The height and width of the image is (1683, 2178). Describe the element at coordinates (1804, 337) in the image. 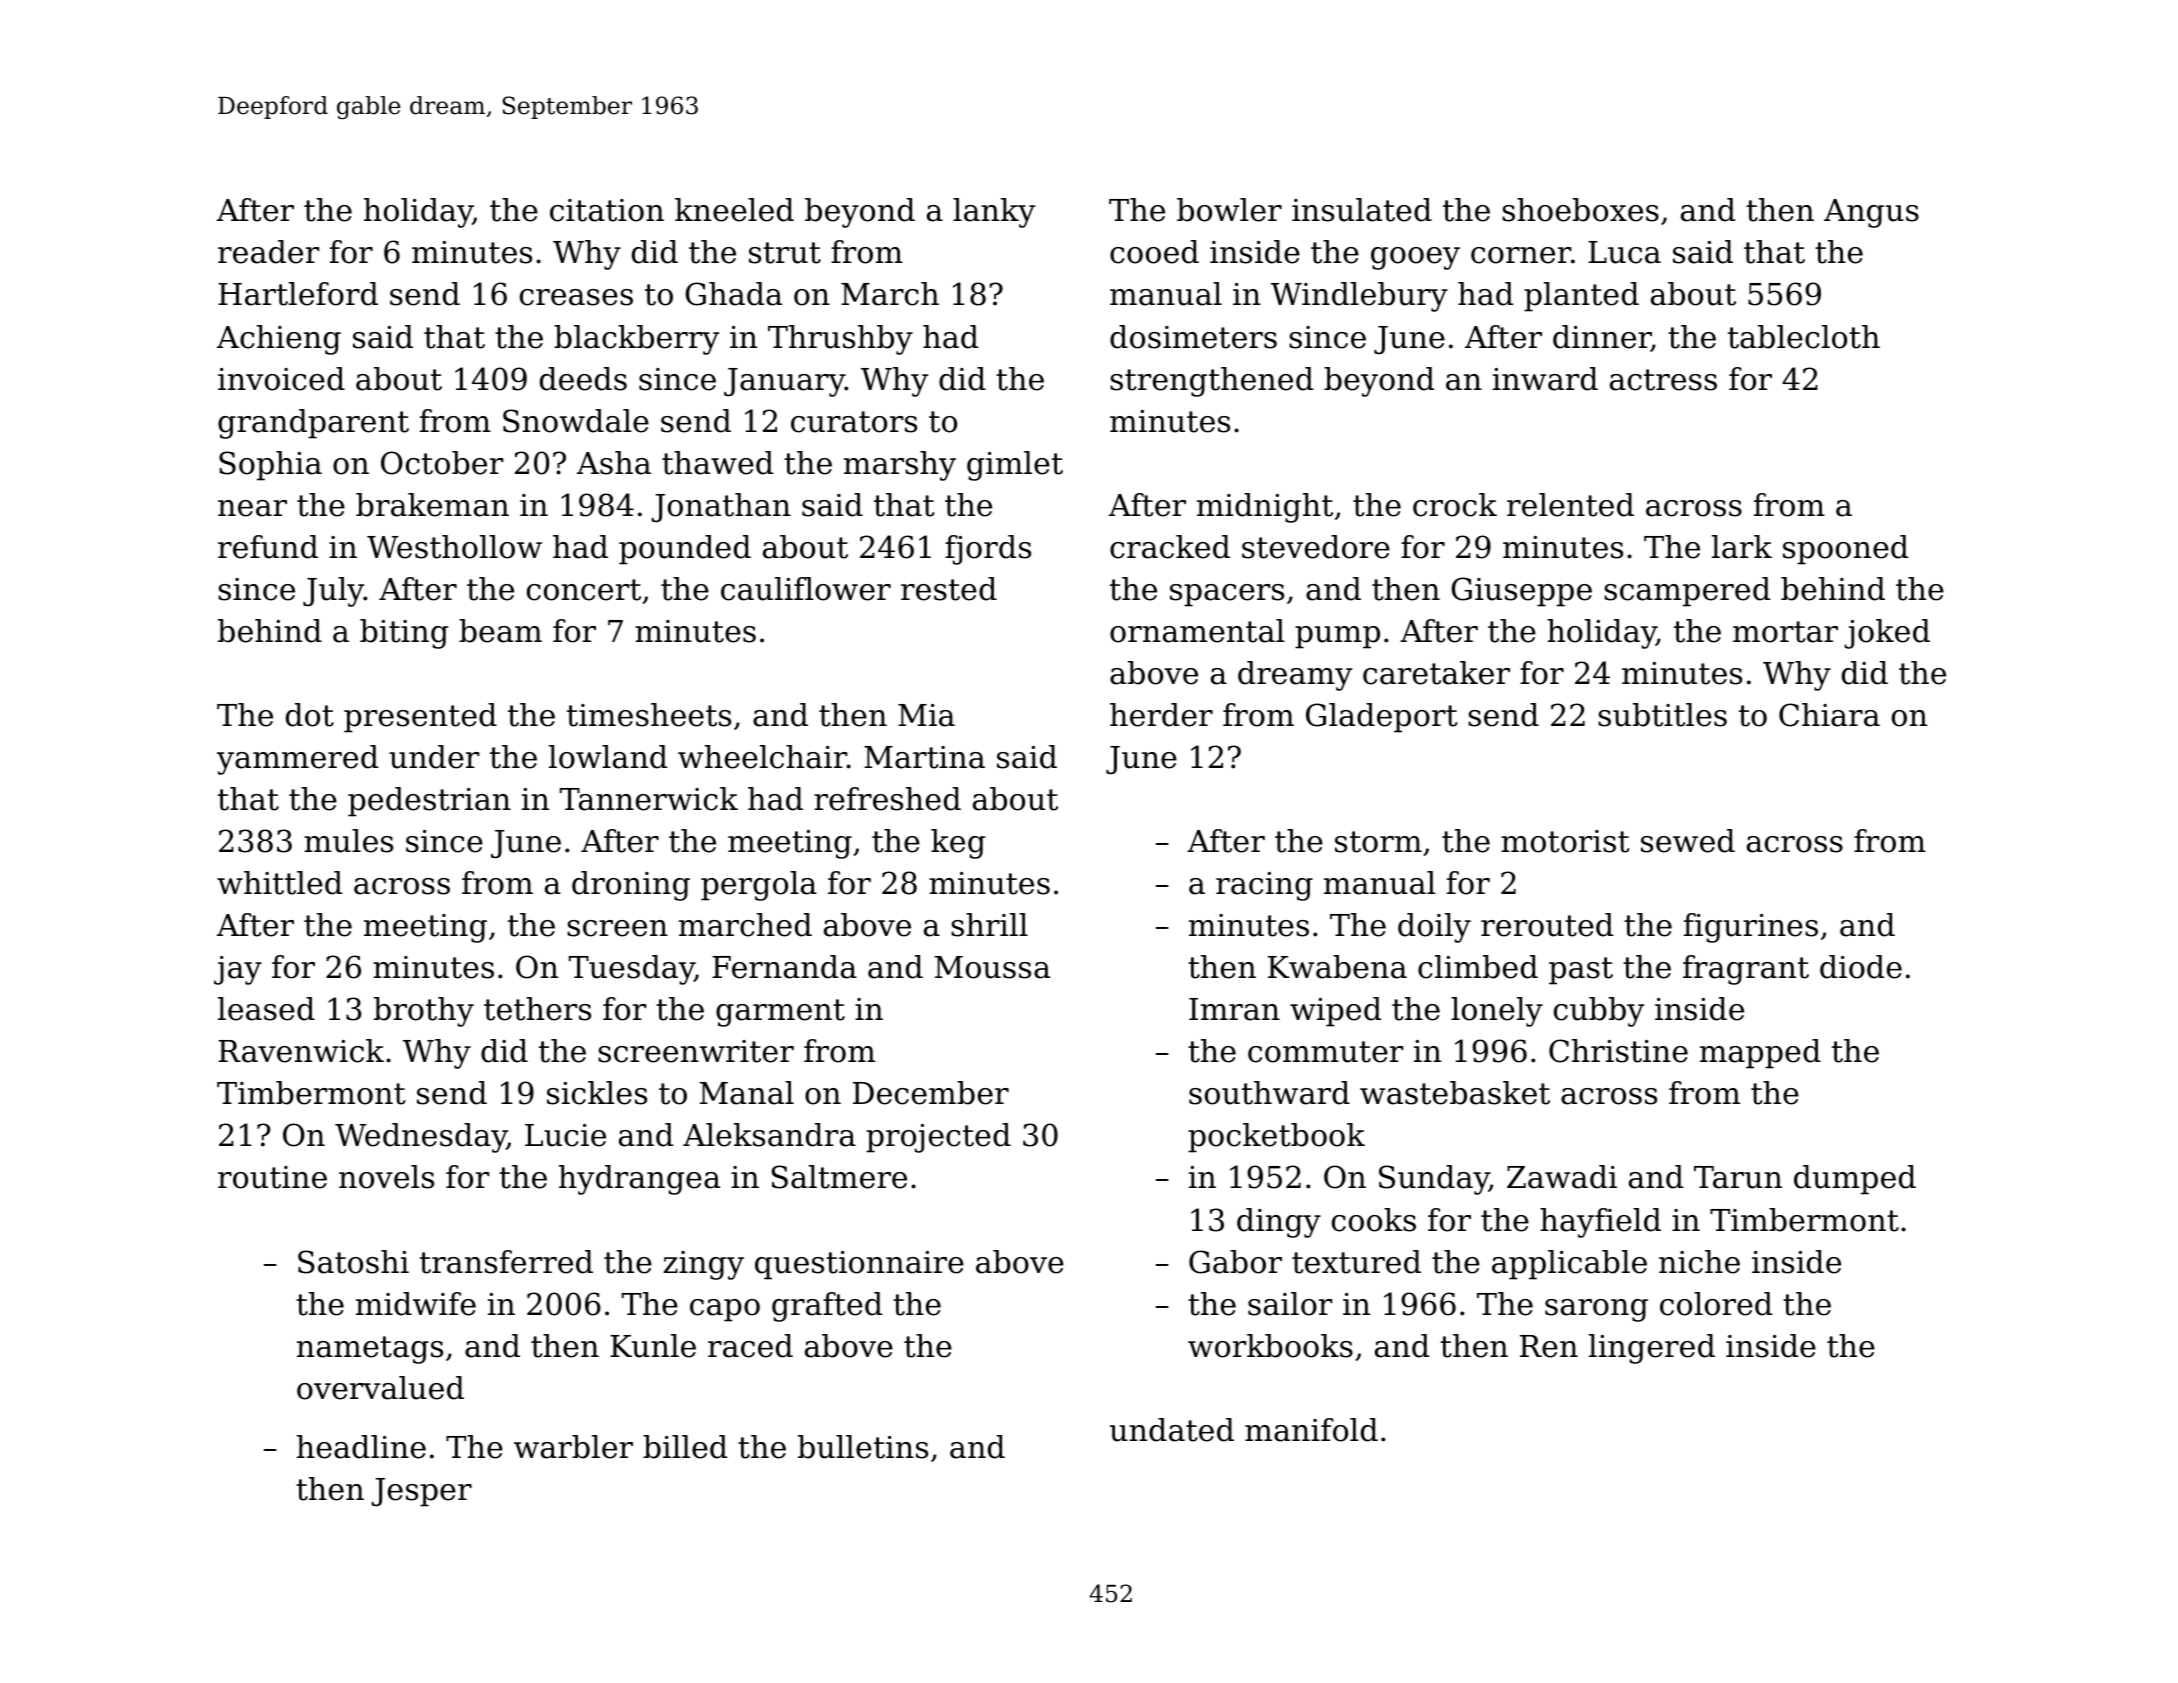

I see `tablecloth` at that location.
